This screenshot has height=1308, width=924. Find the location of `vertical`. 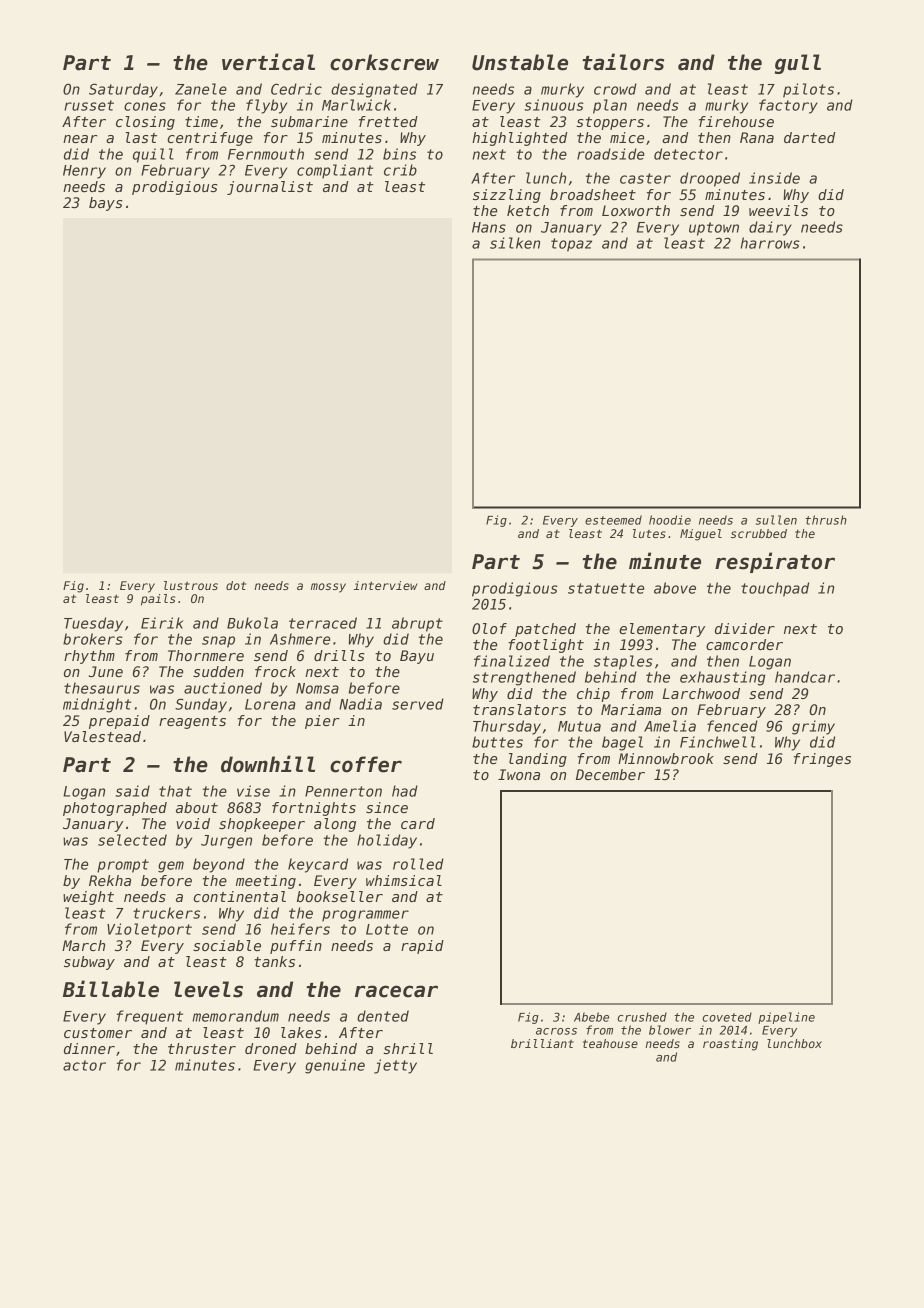

vertical is located at coordinates (268, 62).
